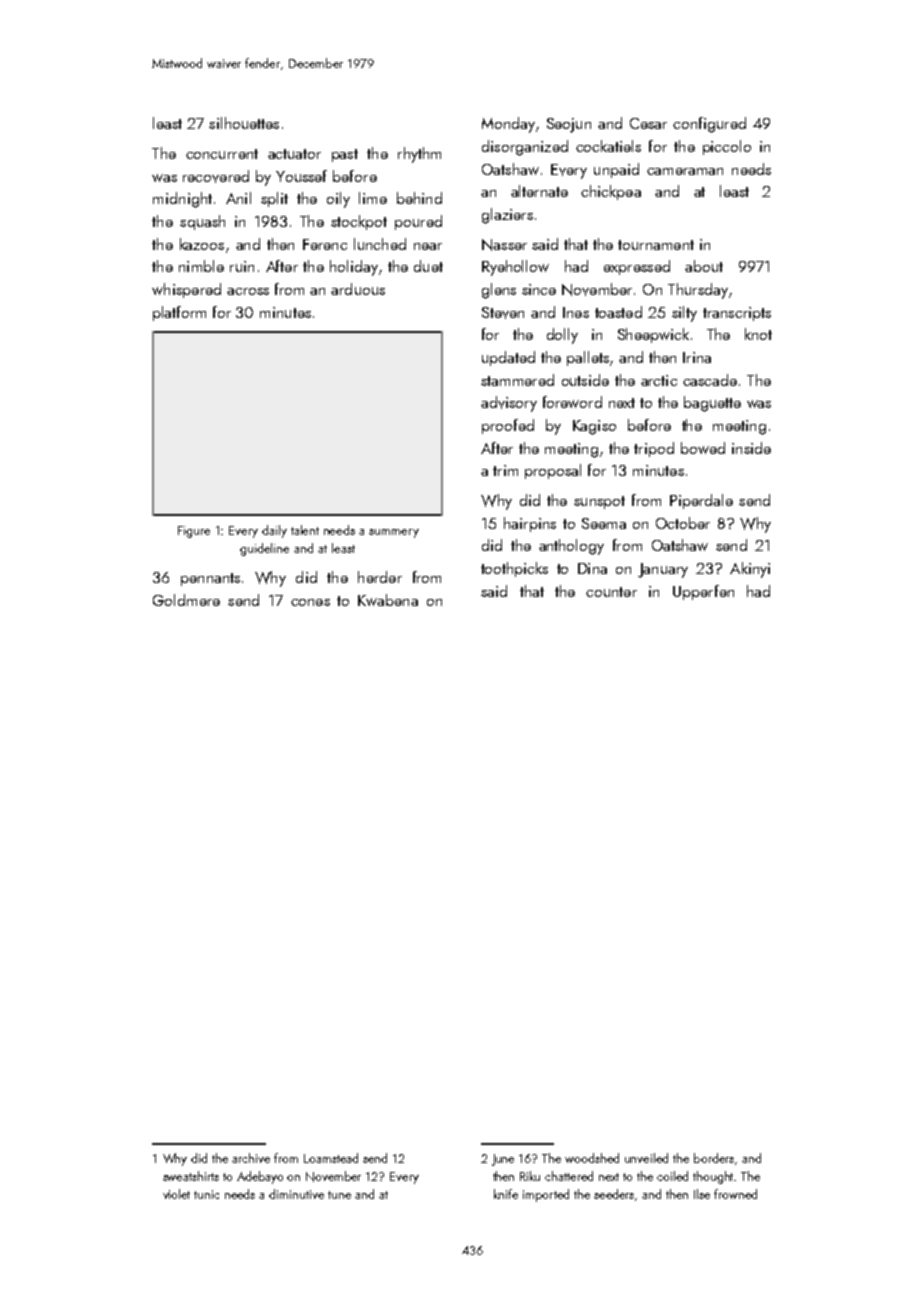  What do you see at coordinates (206, 1194) in the screenshot?
I see `tunic` at bounding box center [206, 1194].
